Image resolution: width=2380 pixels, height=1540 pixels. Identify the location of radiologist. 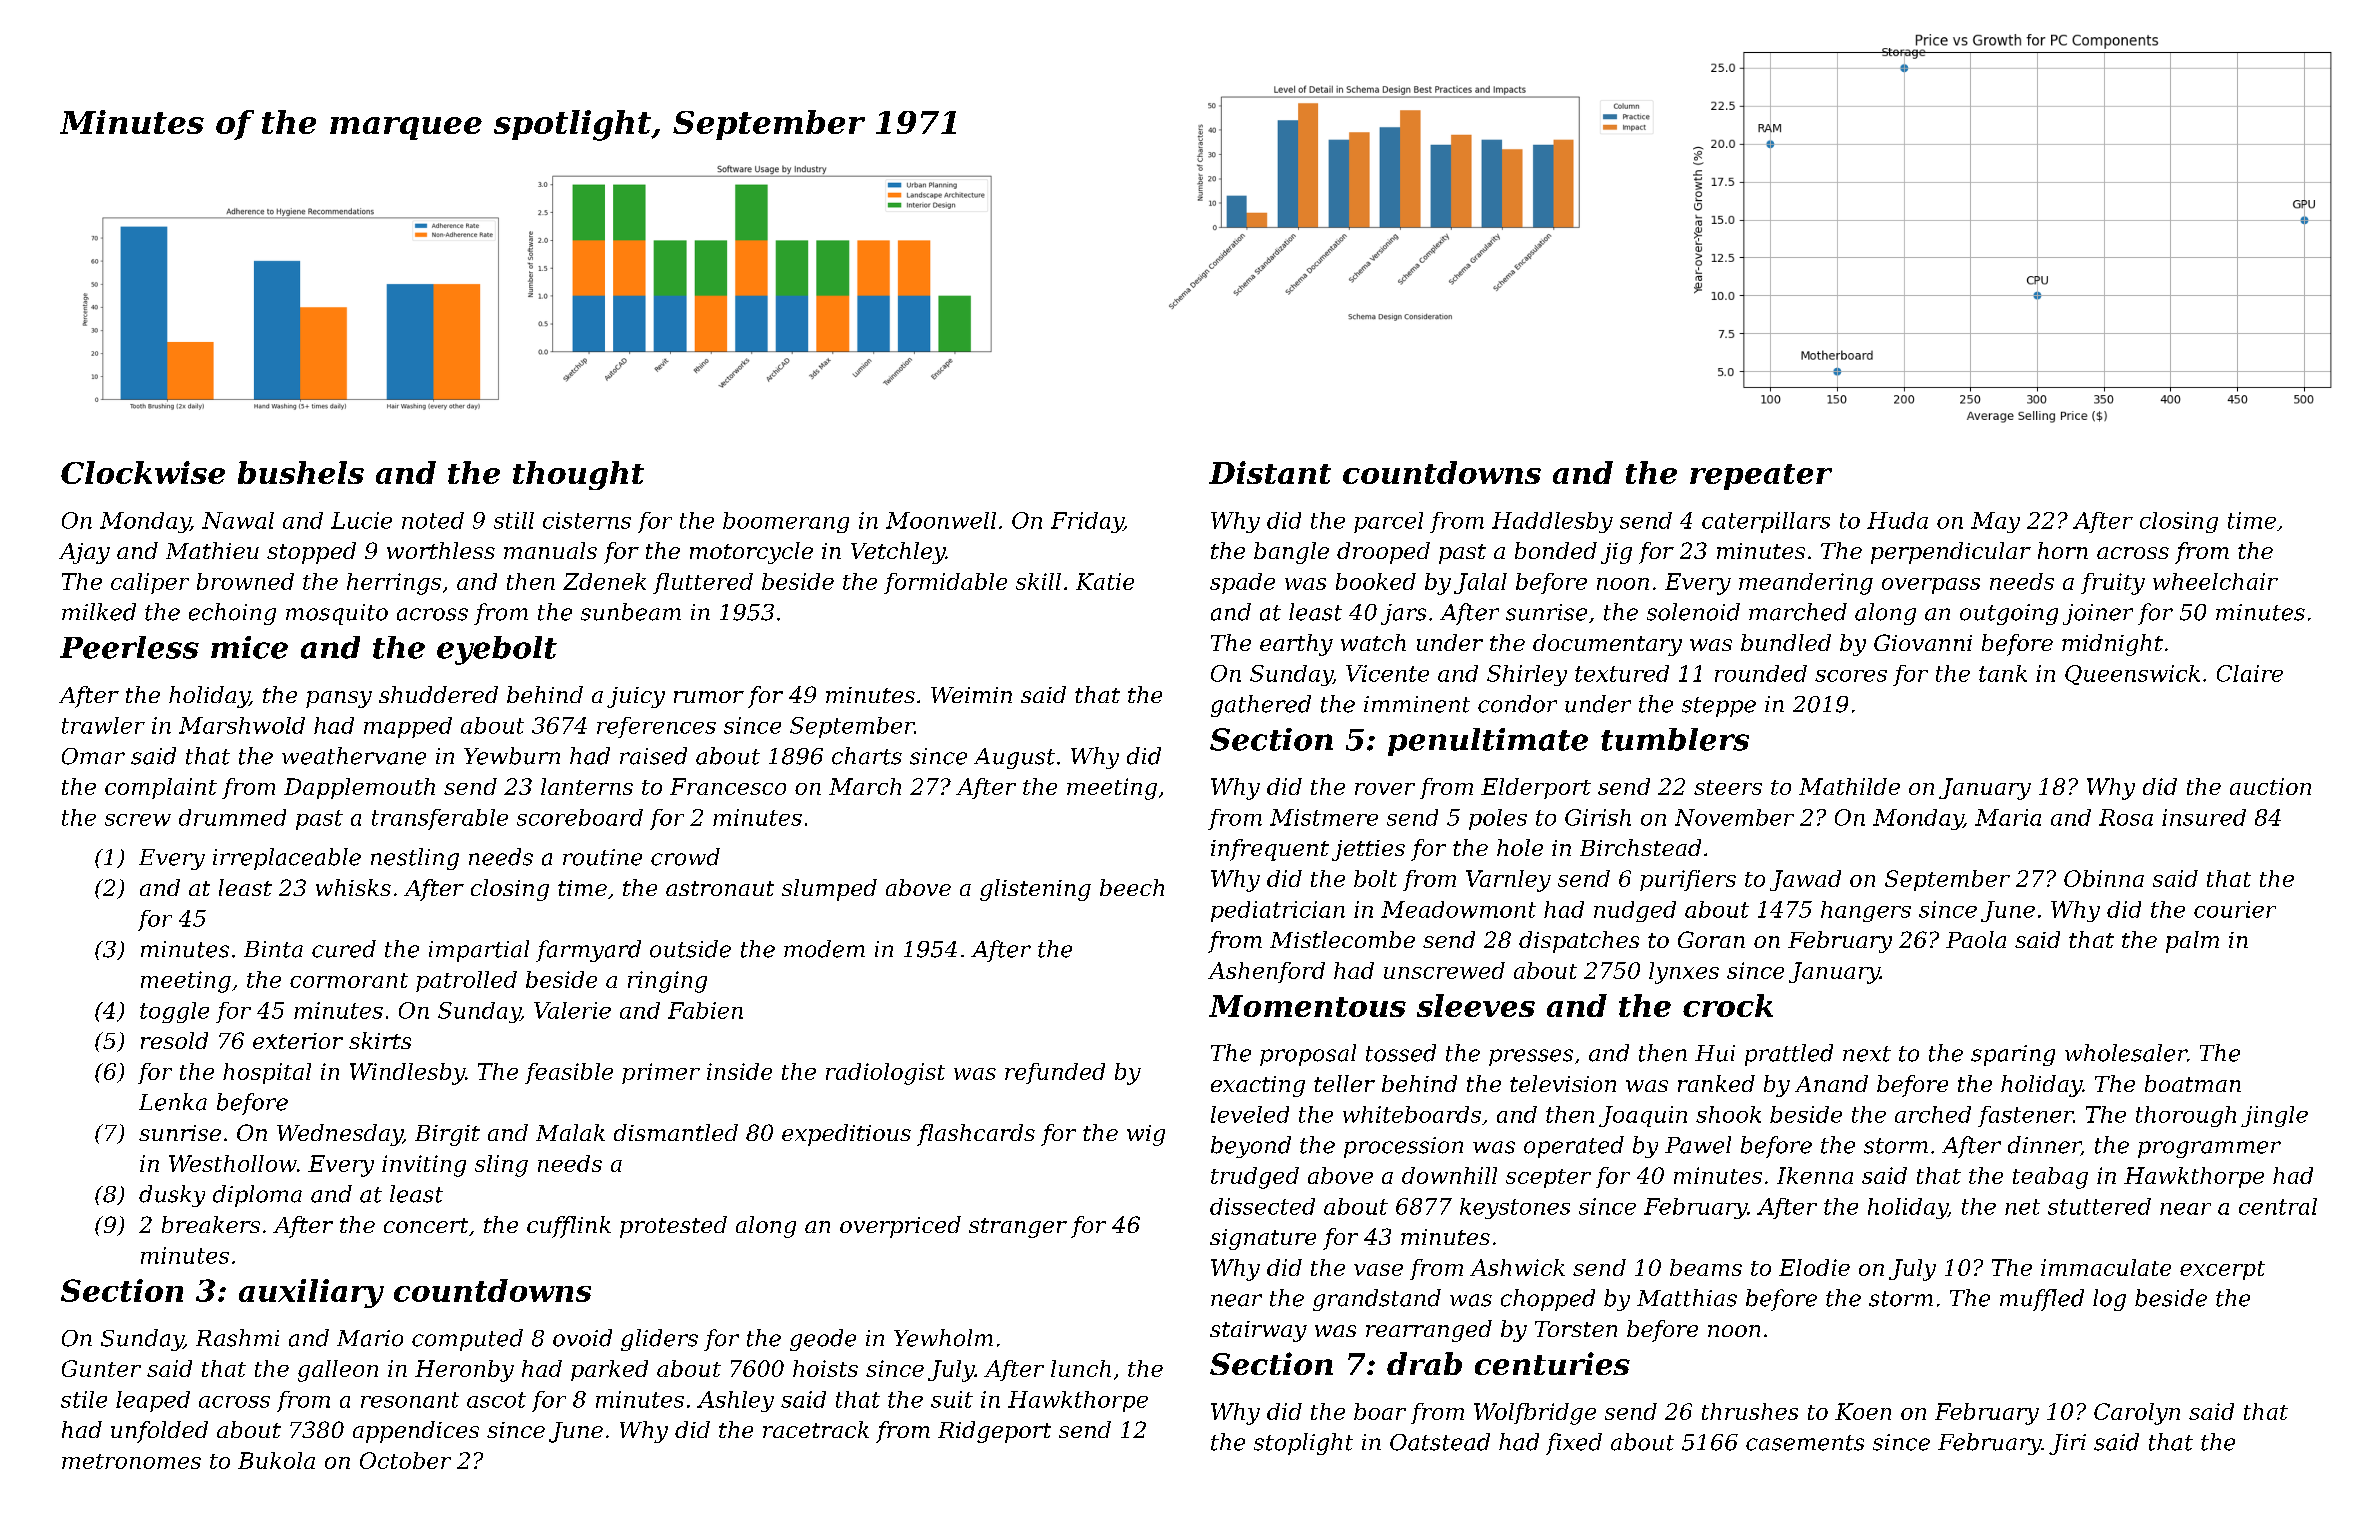
(885, 1074).
